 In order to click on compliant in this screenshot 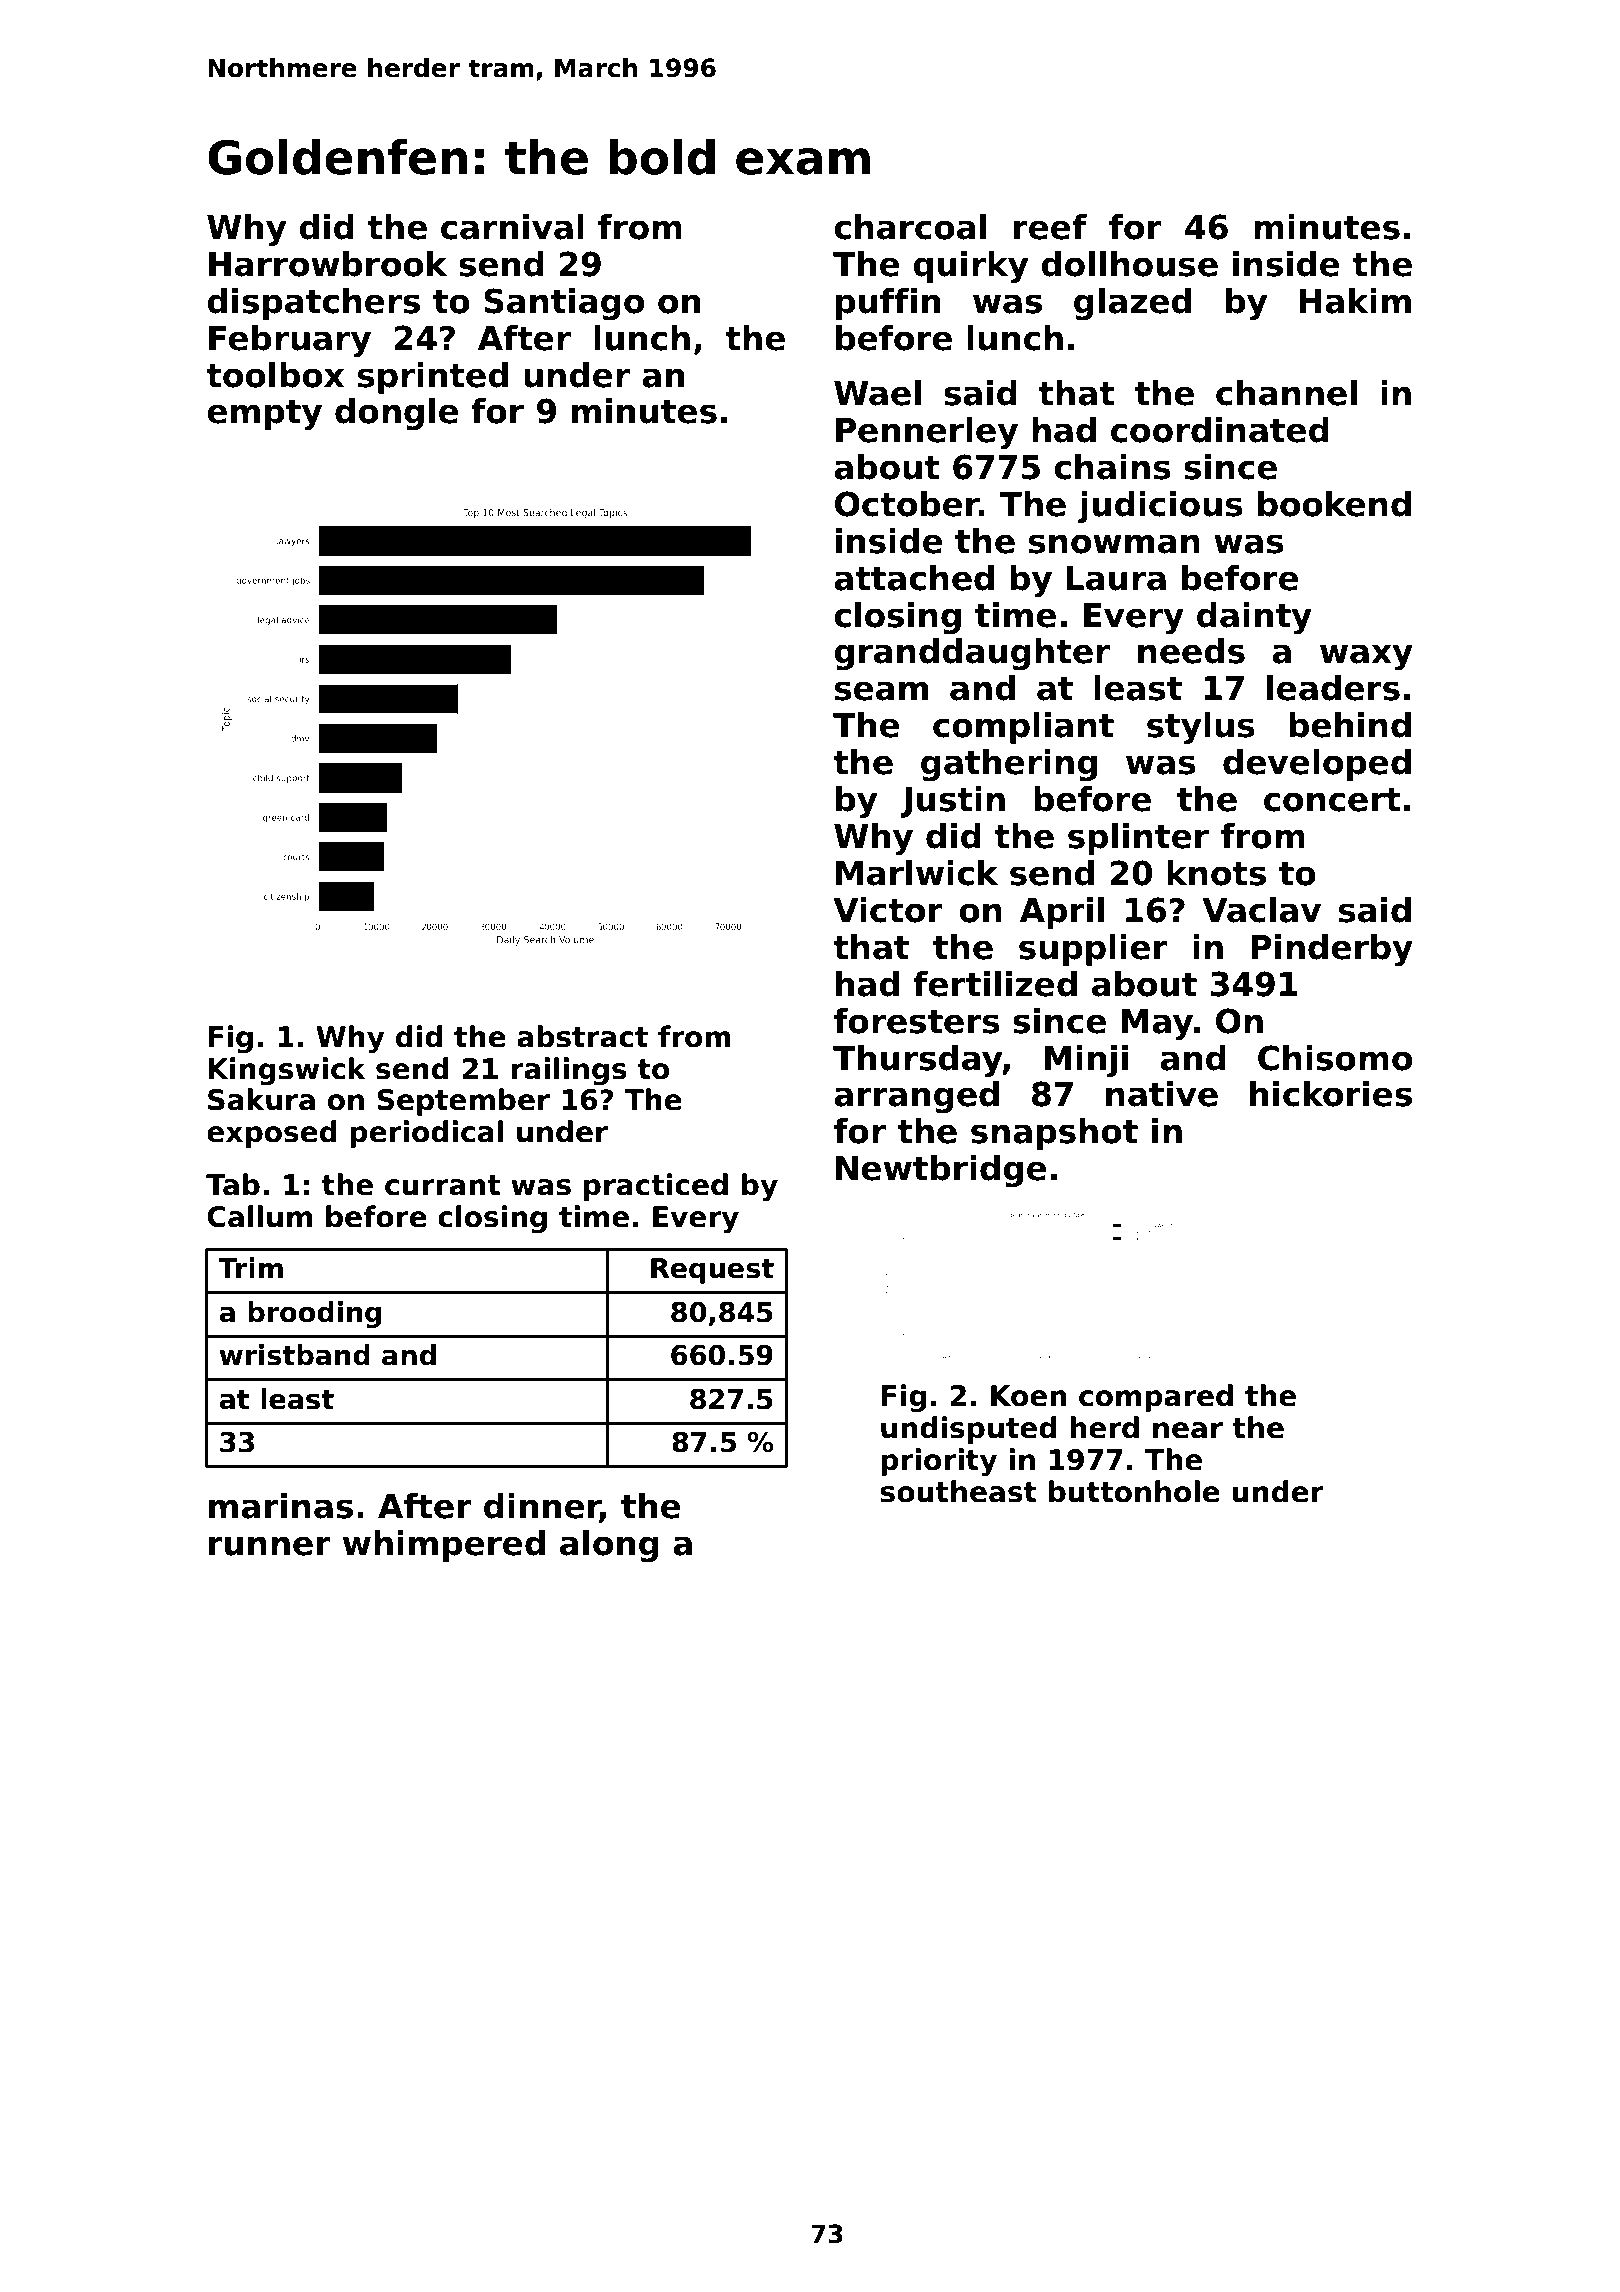, I will do `click(1023, 728)`.
